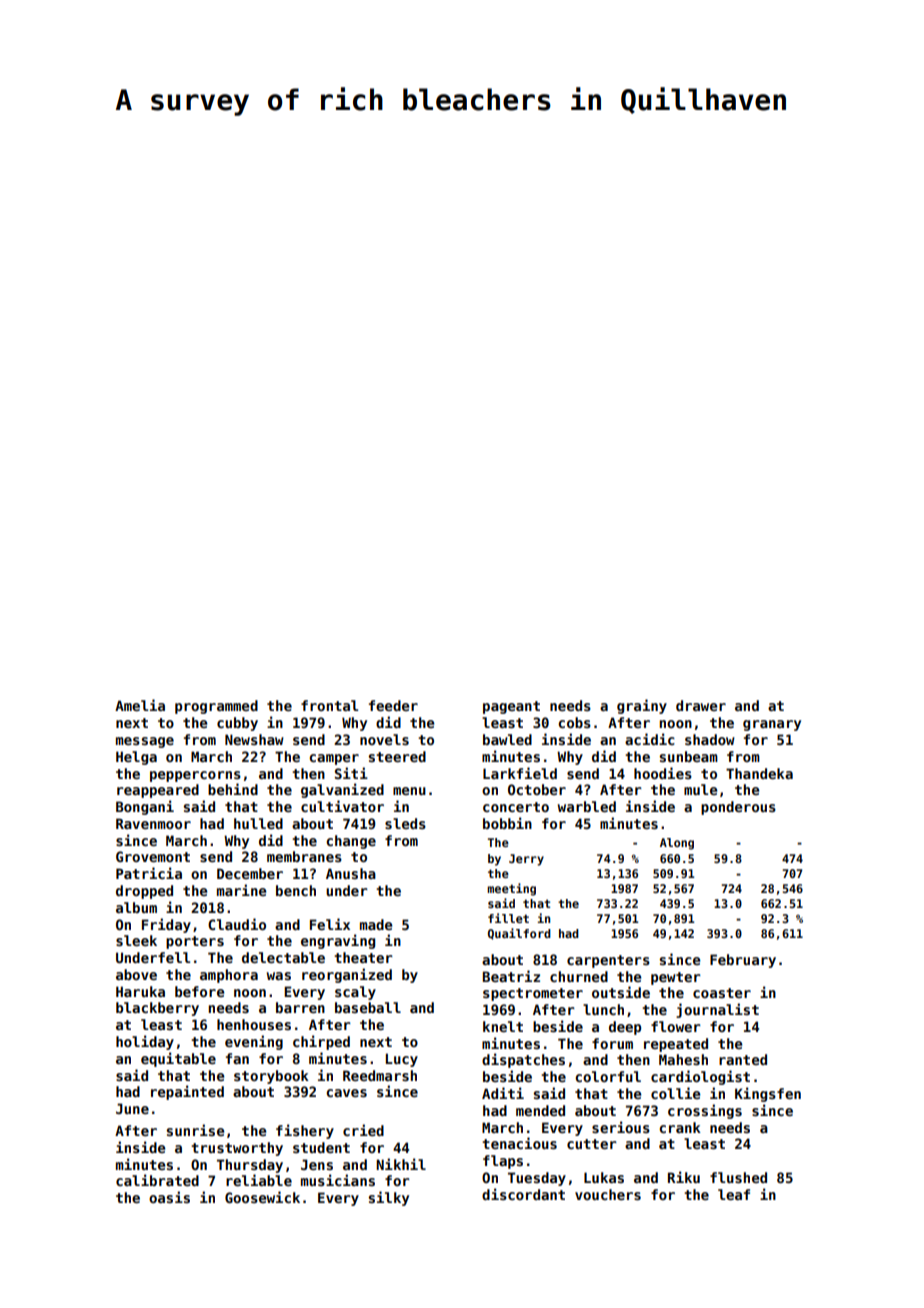 The width and height of the page is (924, 1308). I want to click on Along, so click(677, 844).
